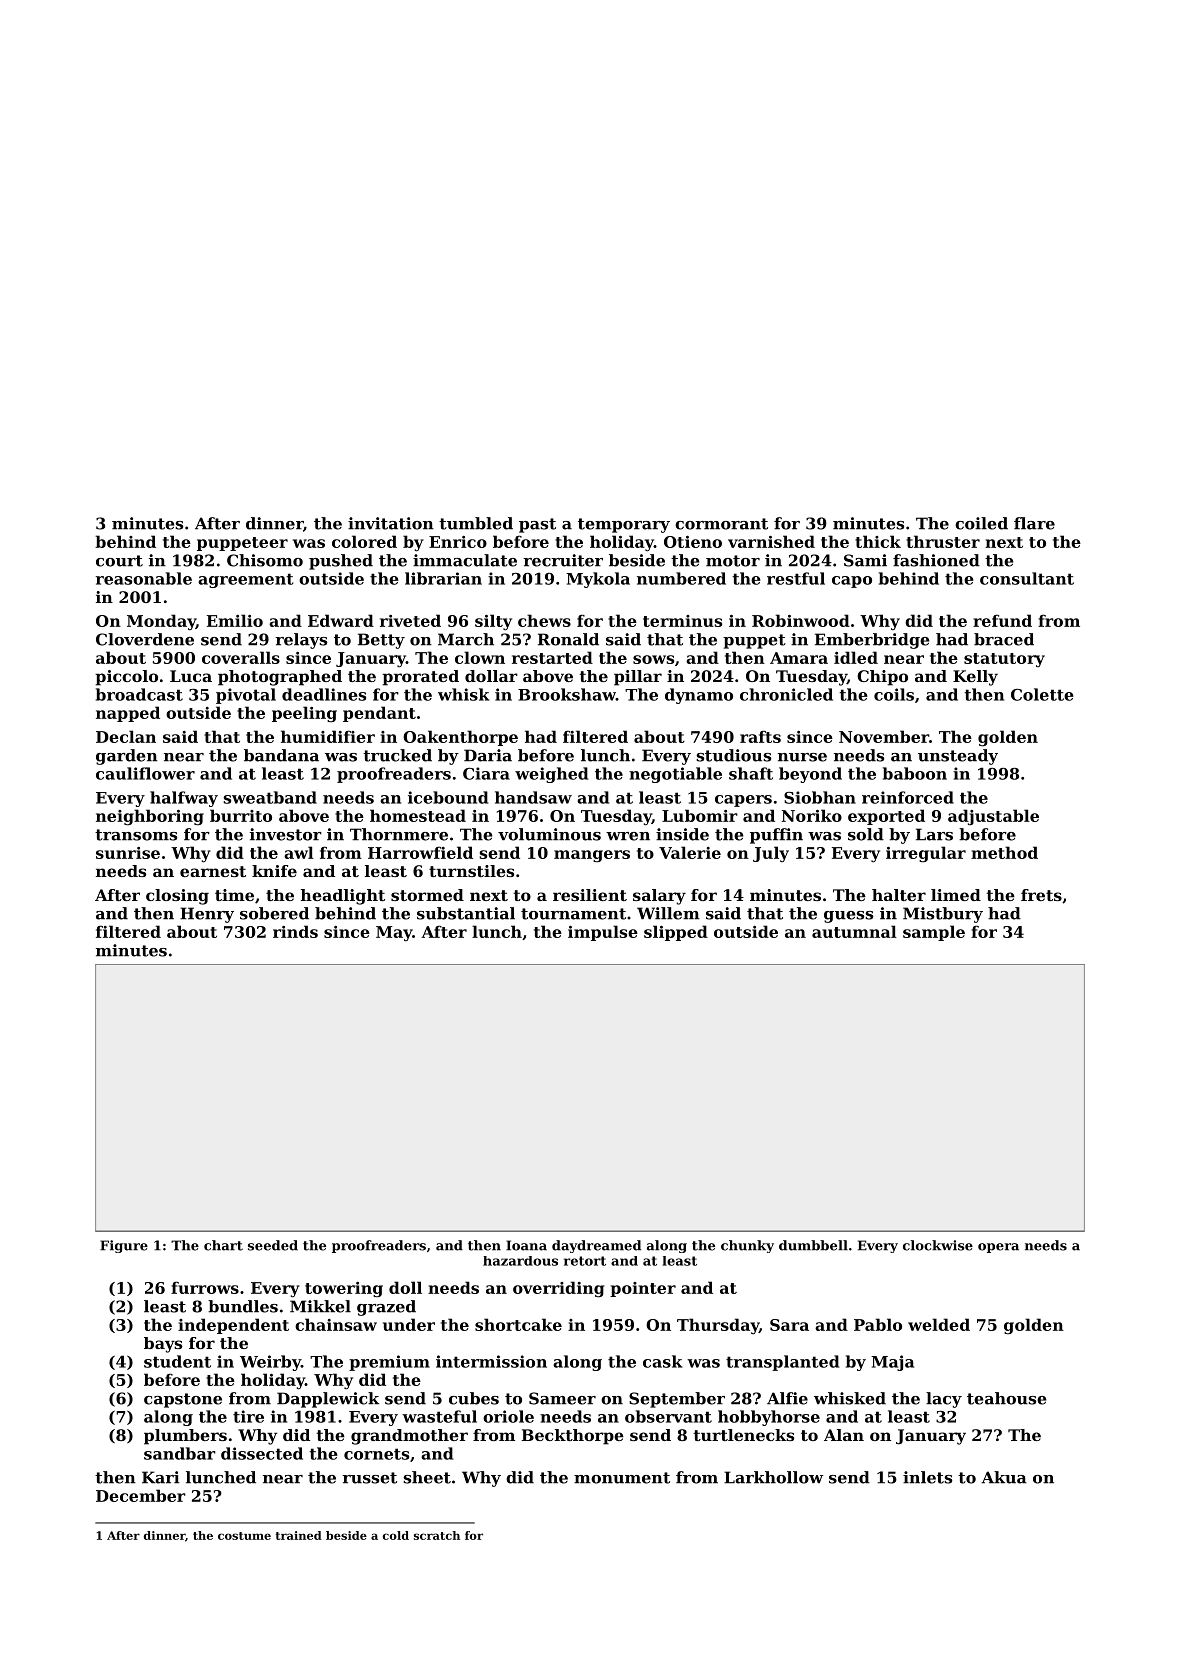  I want to click on rinds, so click(295, 931).
